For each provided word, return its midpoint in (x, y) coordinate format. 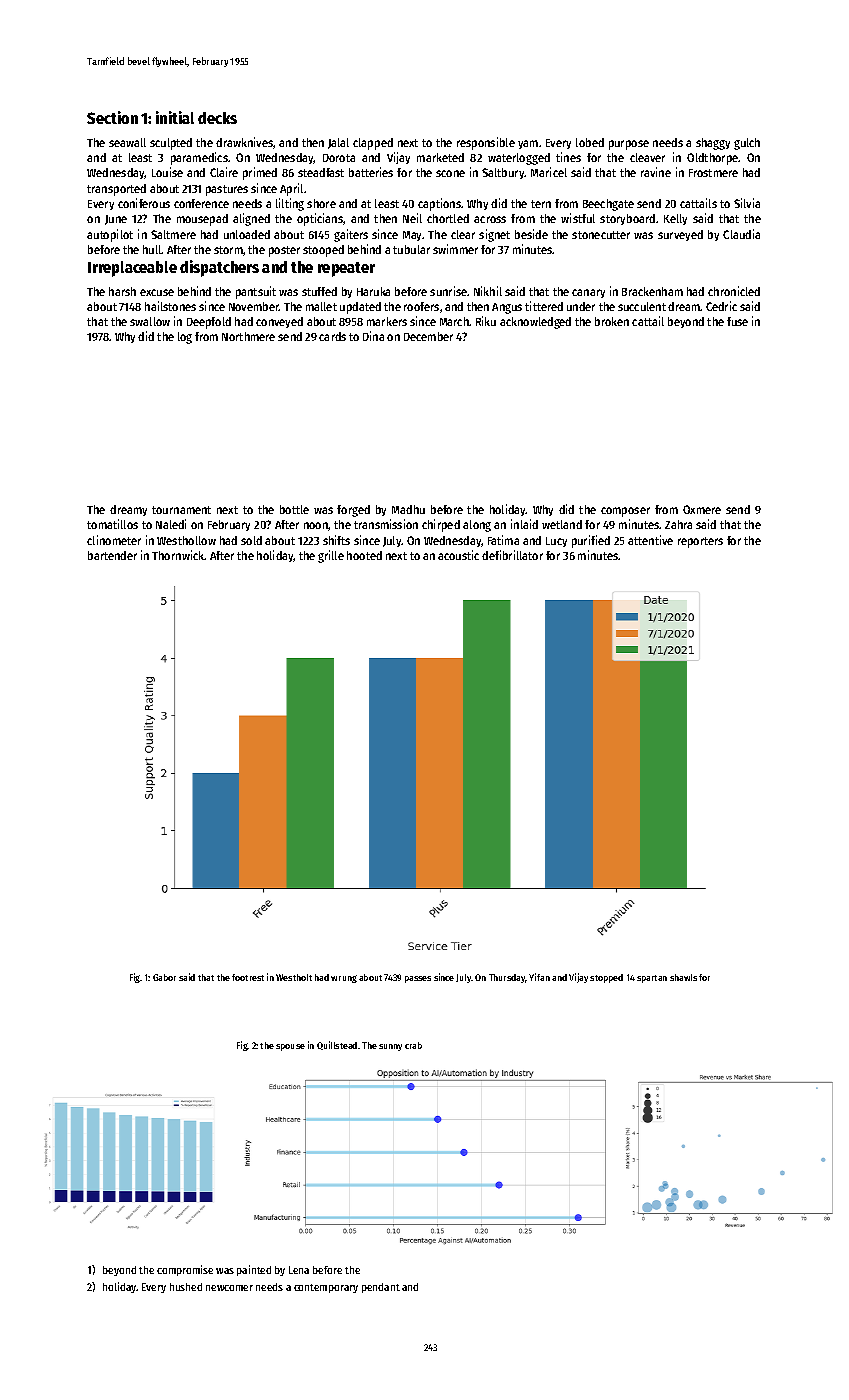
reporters (700, 542)
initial (175, 117)
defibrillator (512, 555)
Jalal (338, 143)
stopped (606, 978)
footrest (248, 977)
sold (251, 540)
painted (254, 1270)
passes (418, 979)
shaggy (713, 144)
